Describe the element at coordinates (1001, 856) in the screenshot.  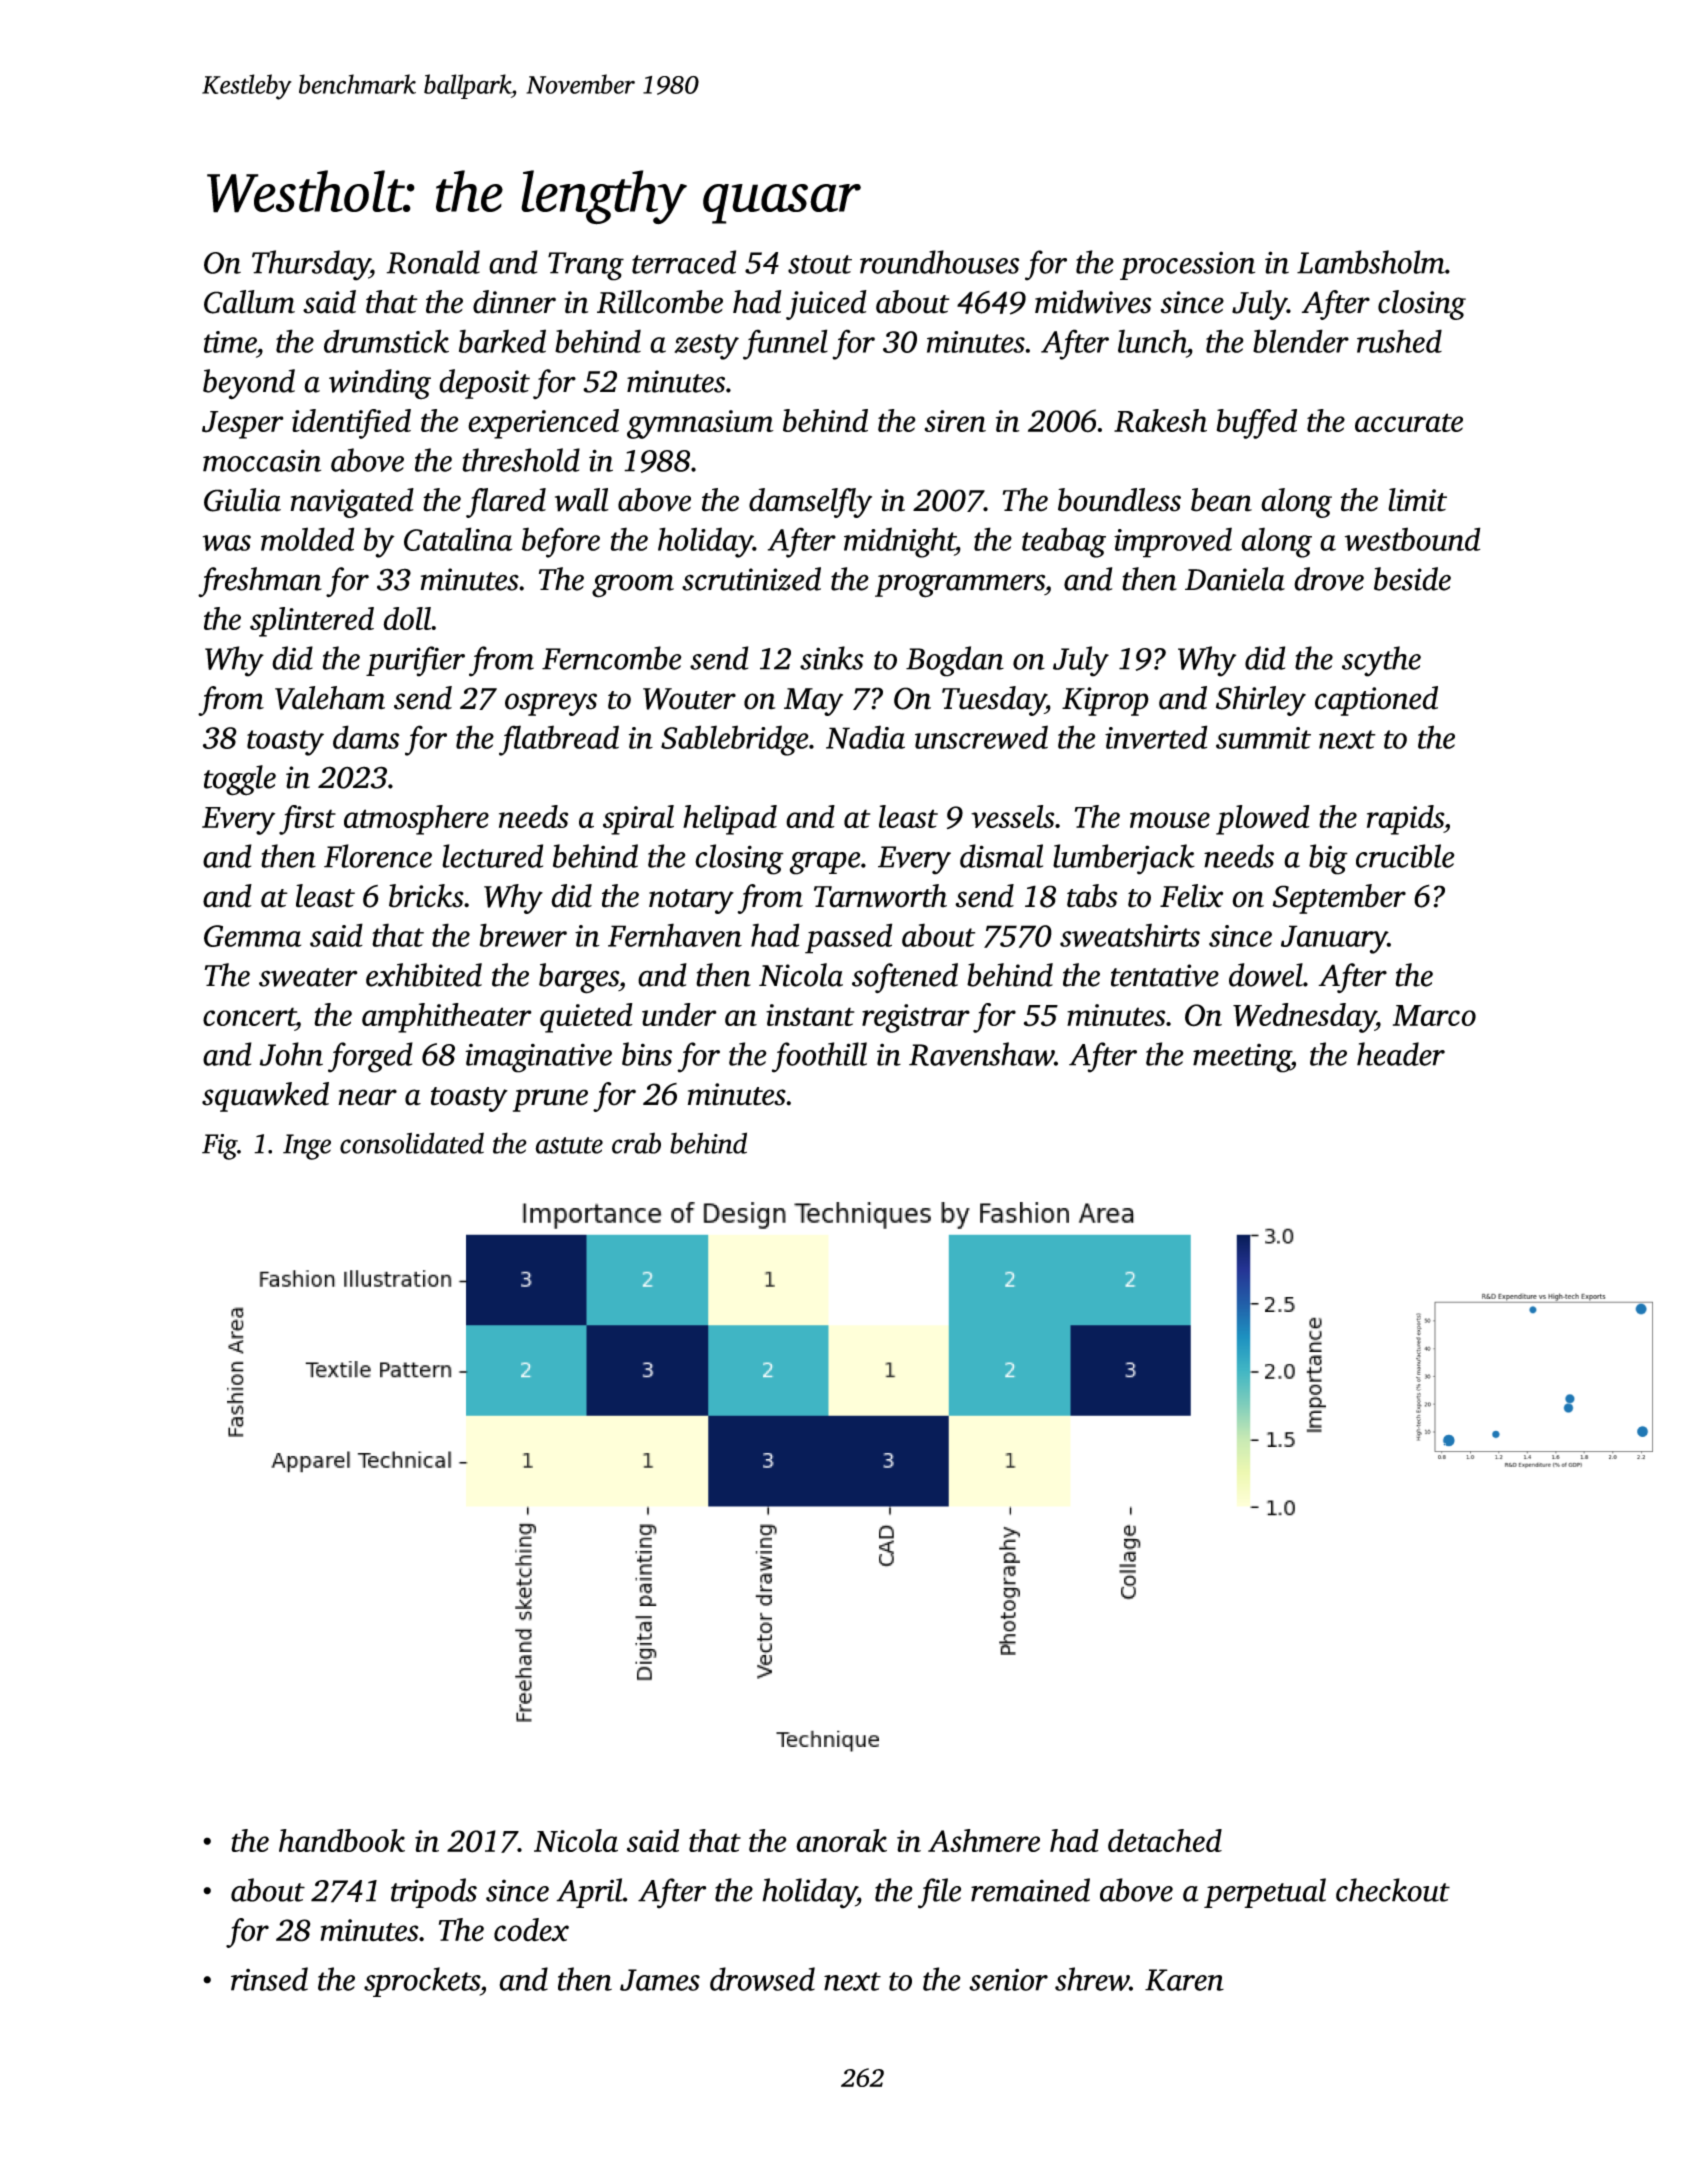
I see `dismal` at that location.
